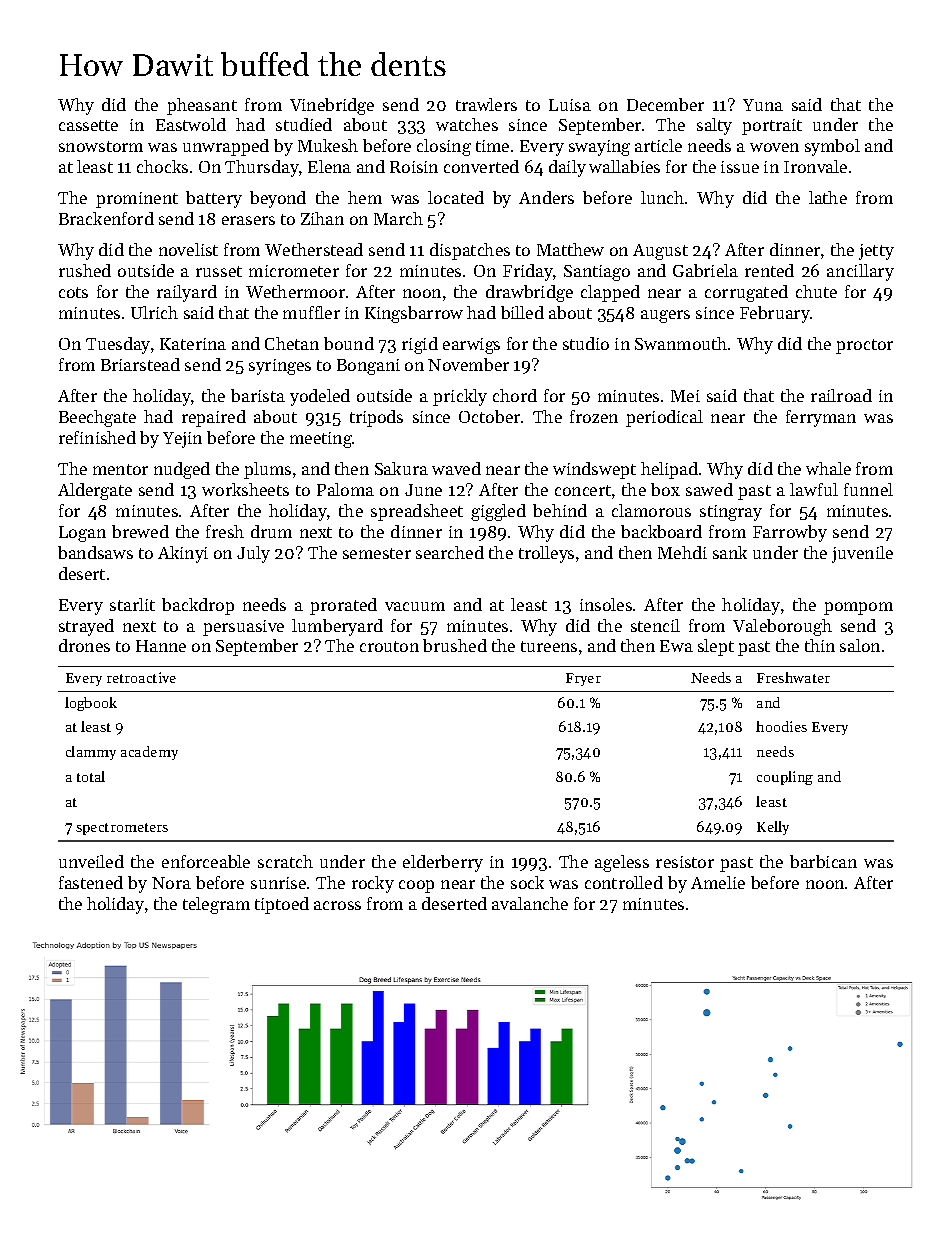  What do you see at coordinates (655, 625) in the screenshot?
I see `stencil` at bounding box center [655, 625].
